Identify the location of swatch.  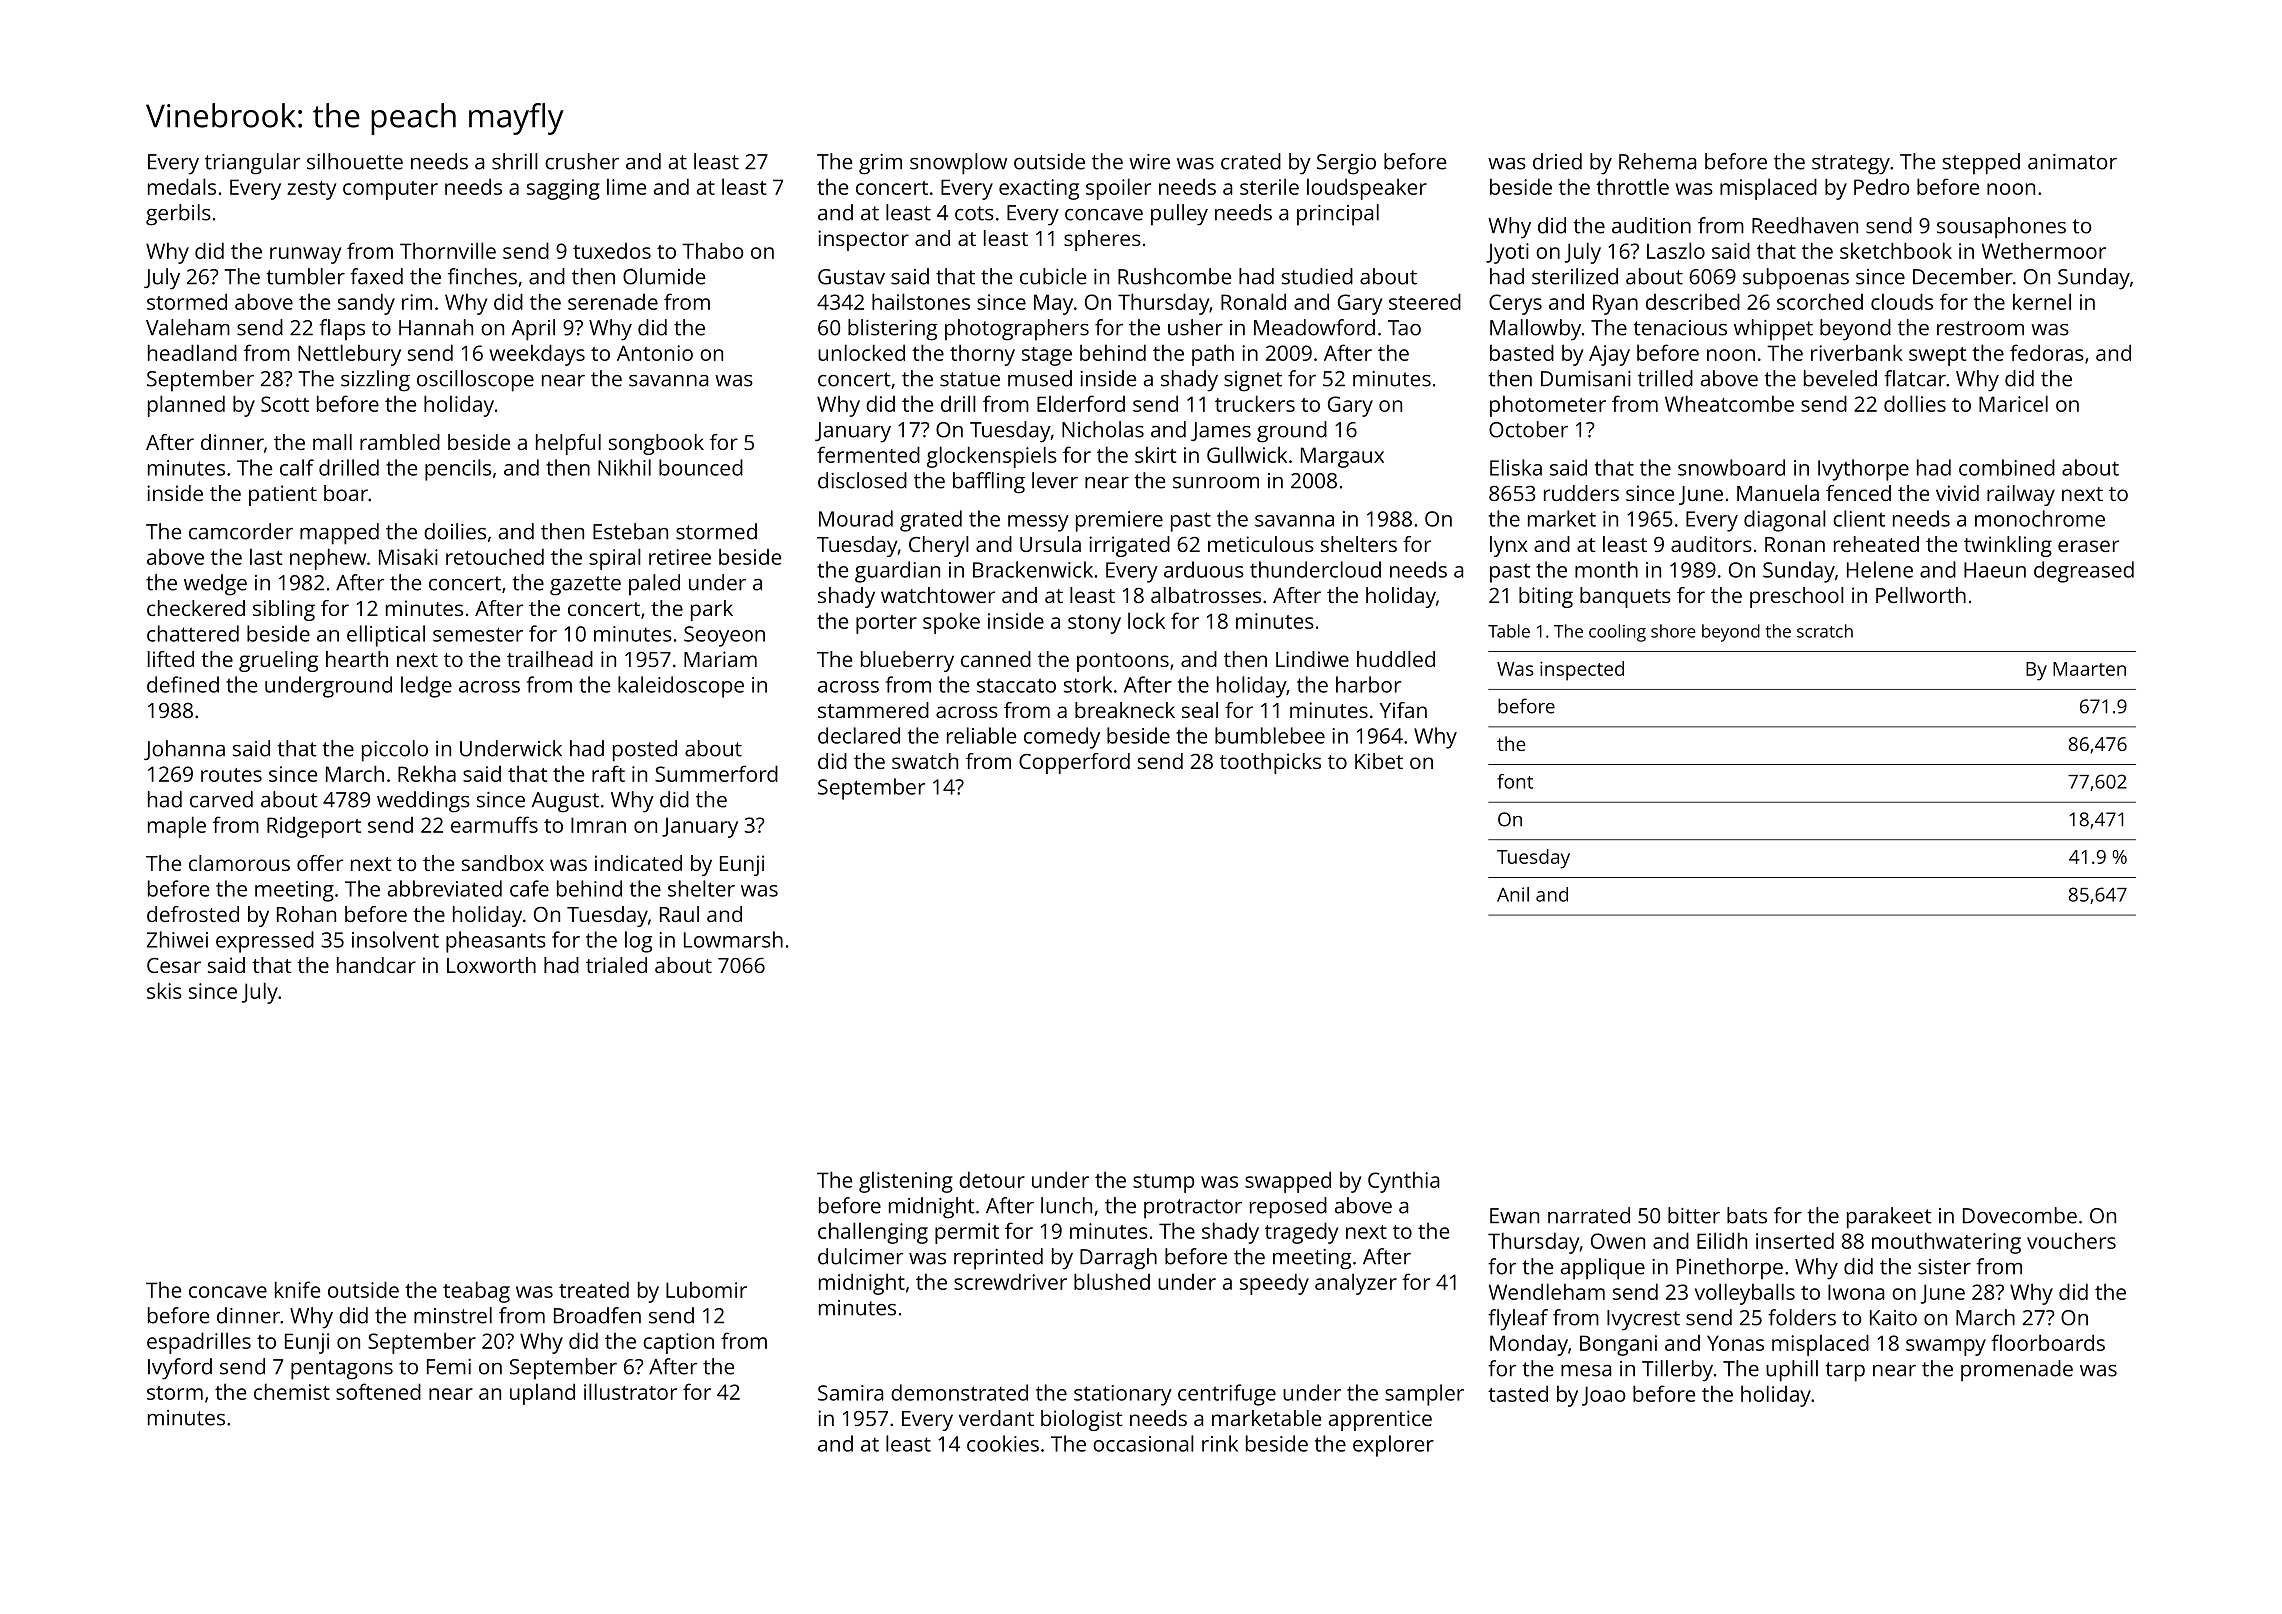
(925, 761).
